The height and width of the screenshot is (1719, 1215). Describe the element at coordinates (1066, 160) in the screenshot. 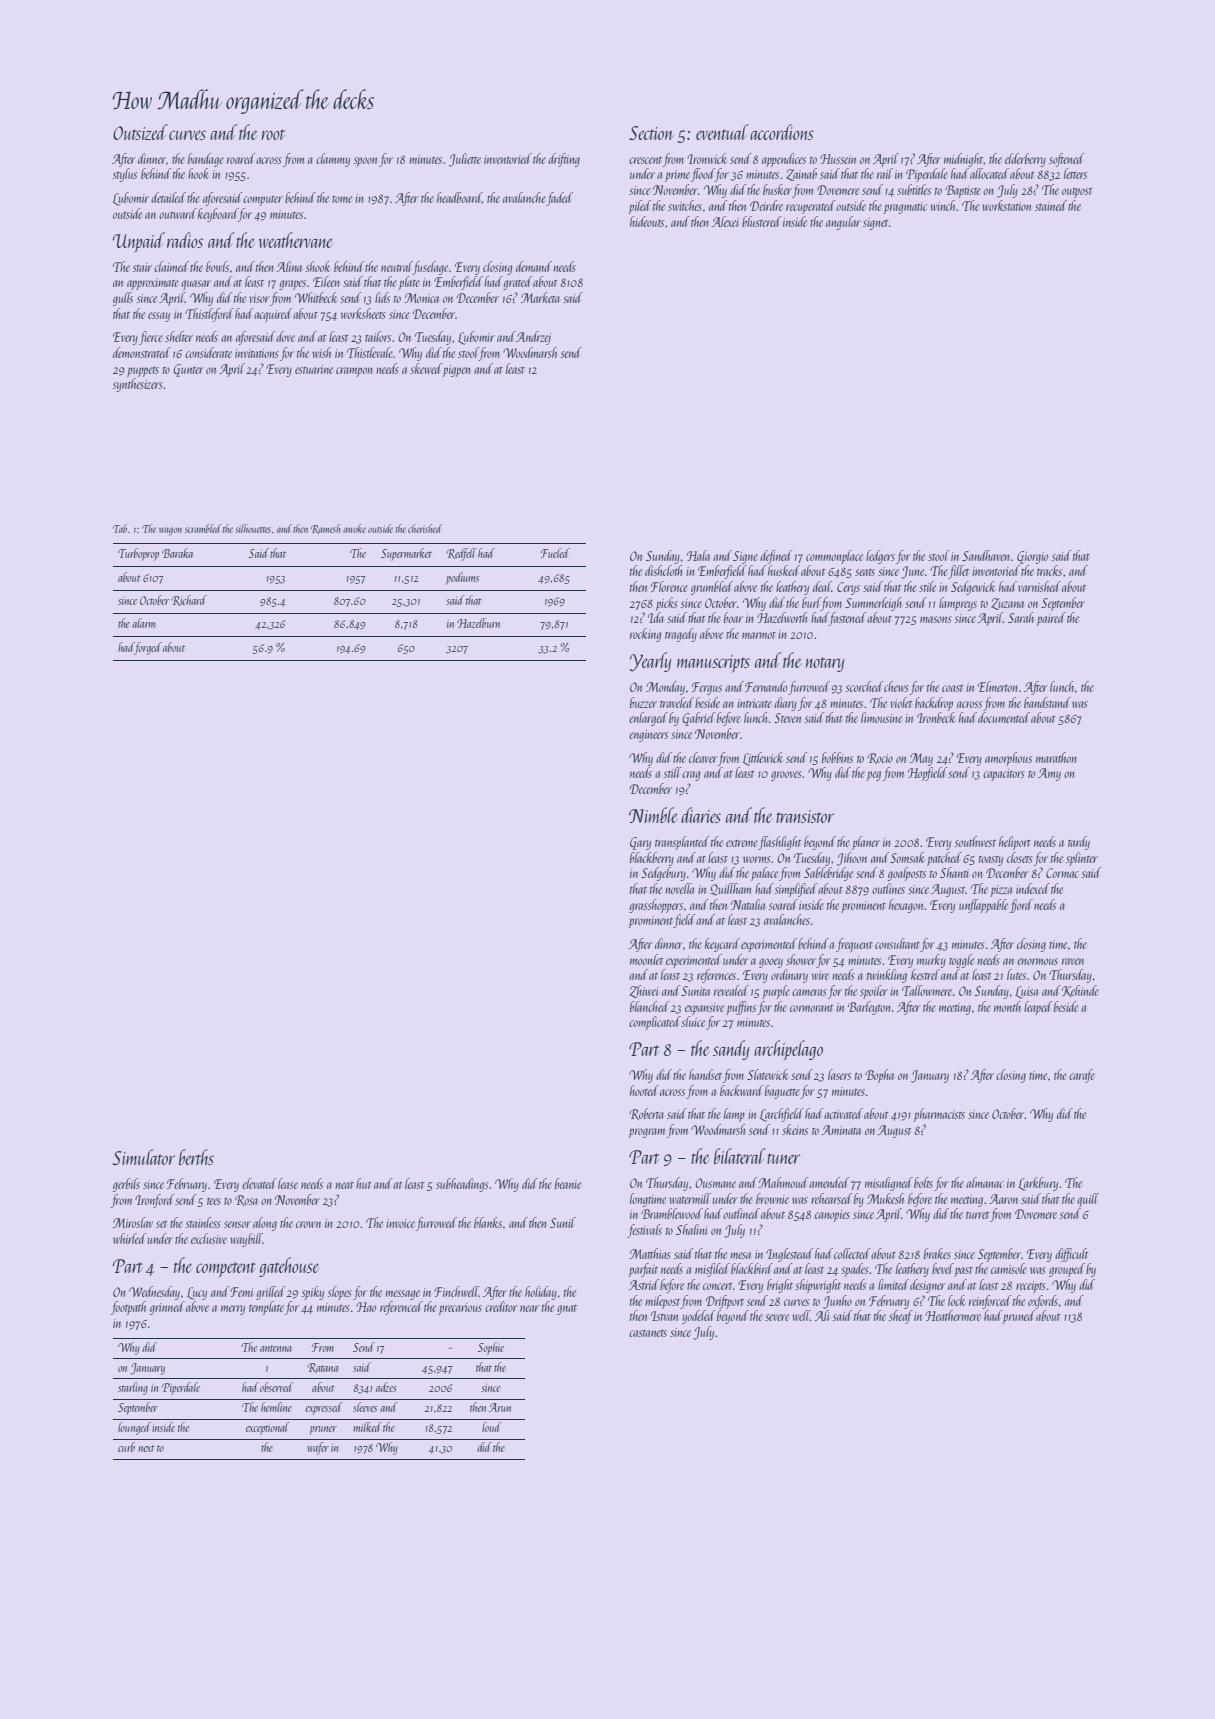

I see `softened` at that location.
